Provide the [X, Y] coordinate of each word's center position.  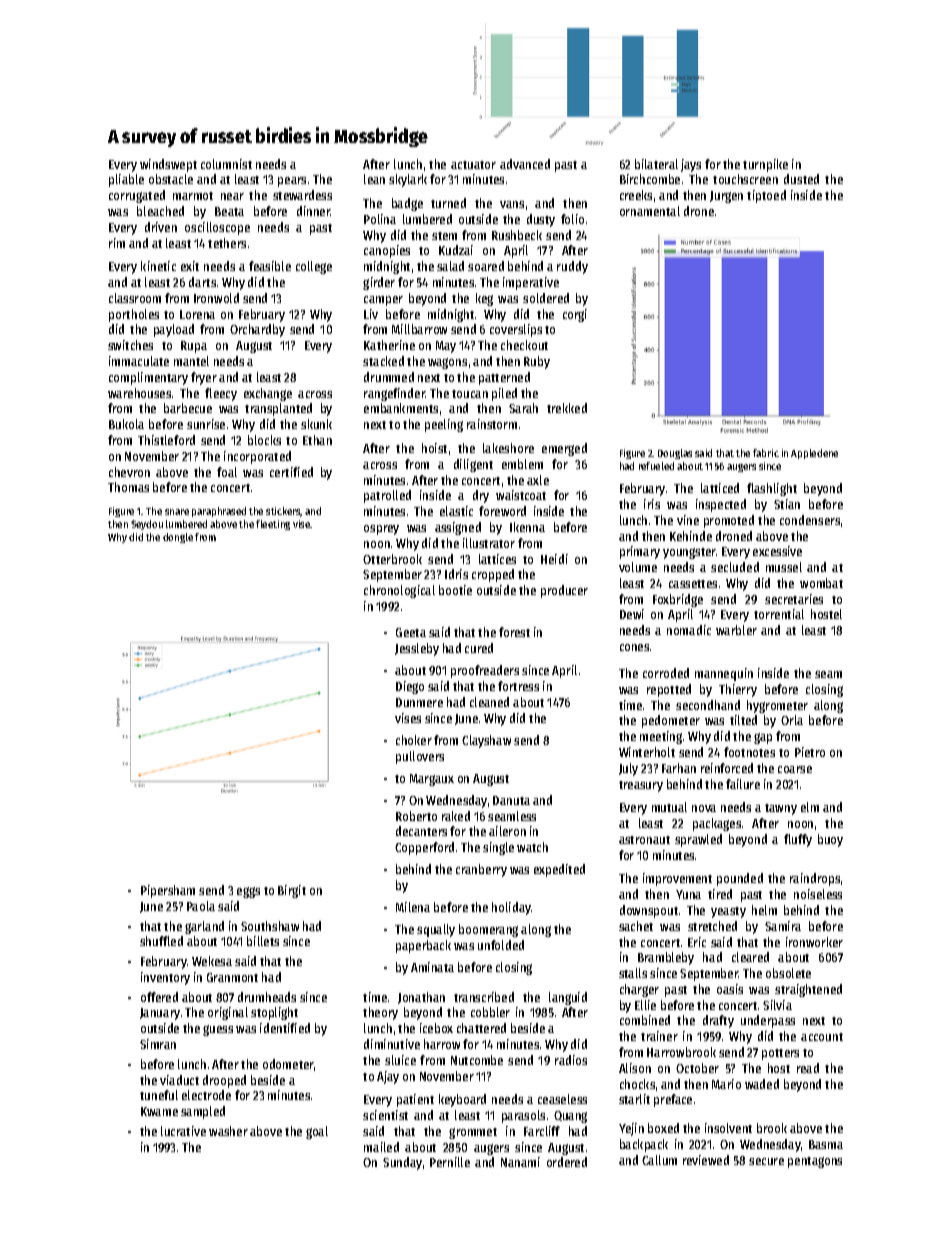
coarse [795, 769]
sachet [636, 926]
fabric [766, 453]
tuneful [159, 1095]
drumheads [267, 997]
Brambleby [666, 958]
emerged [564, 449]
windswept [168, 165]
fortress [518, 686]
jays [691, 165]
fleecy [221, 394]
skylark [408, 180]
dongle [178, 538]
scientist [385, 1115]
